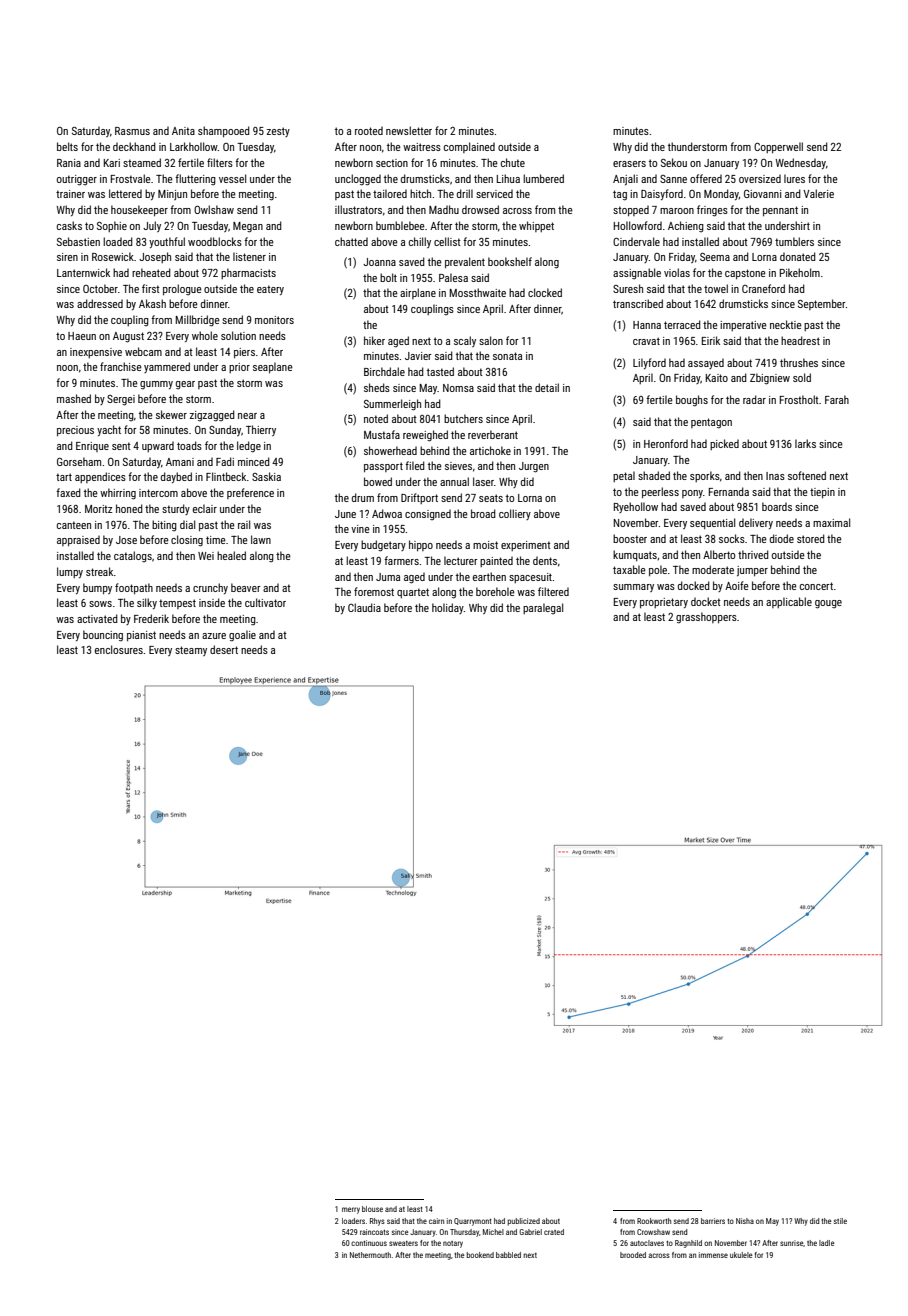 The width and height of the screenshot is (908, 1316). I want to click on desert, so click(224, 649).
